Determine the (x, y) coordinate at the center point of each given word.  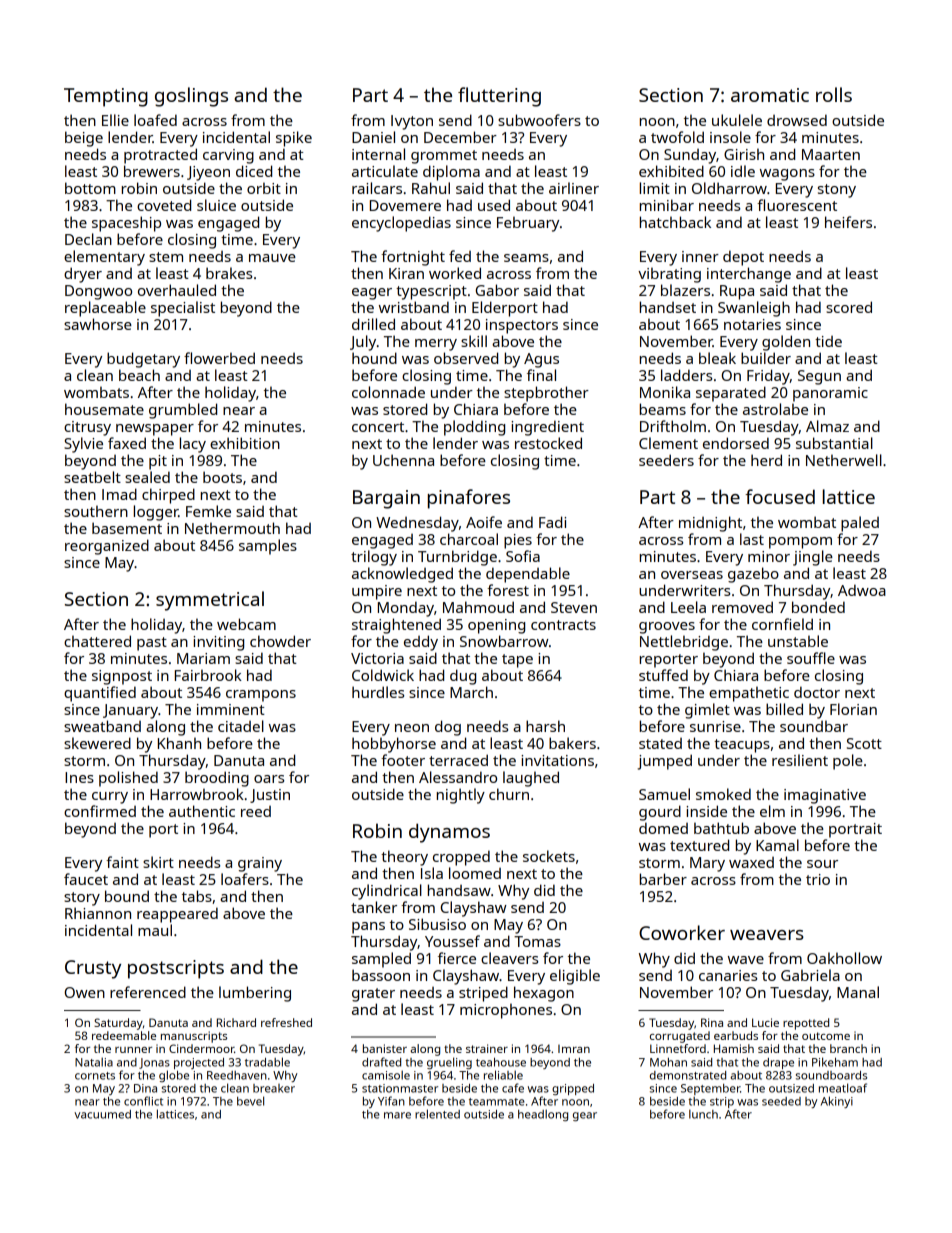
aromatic (770, 95)
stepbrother (546, 394)
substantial (834, 443)
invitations (557, 760)
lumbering (255, 994)
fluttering (499, 97)
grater (373, 995)
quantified (100, 694)
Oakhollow (844, 958)
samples (268, 547)
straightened (396, 626)
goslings (191, 97)
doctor (817, 692)
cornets (95, 1076)
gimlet (707, 711)
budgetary (143, 360)
